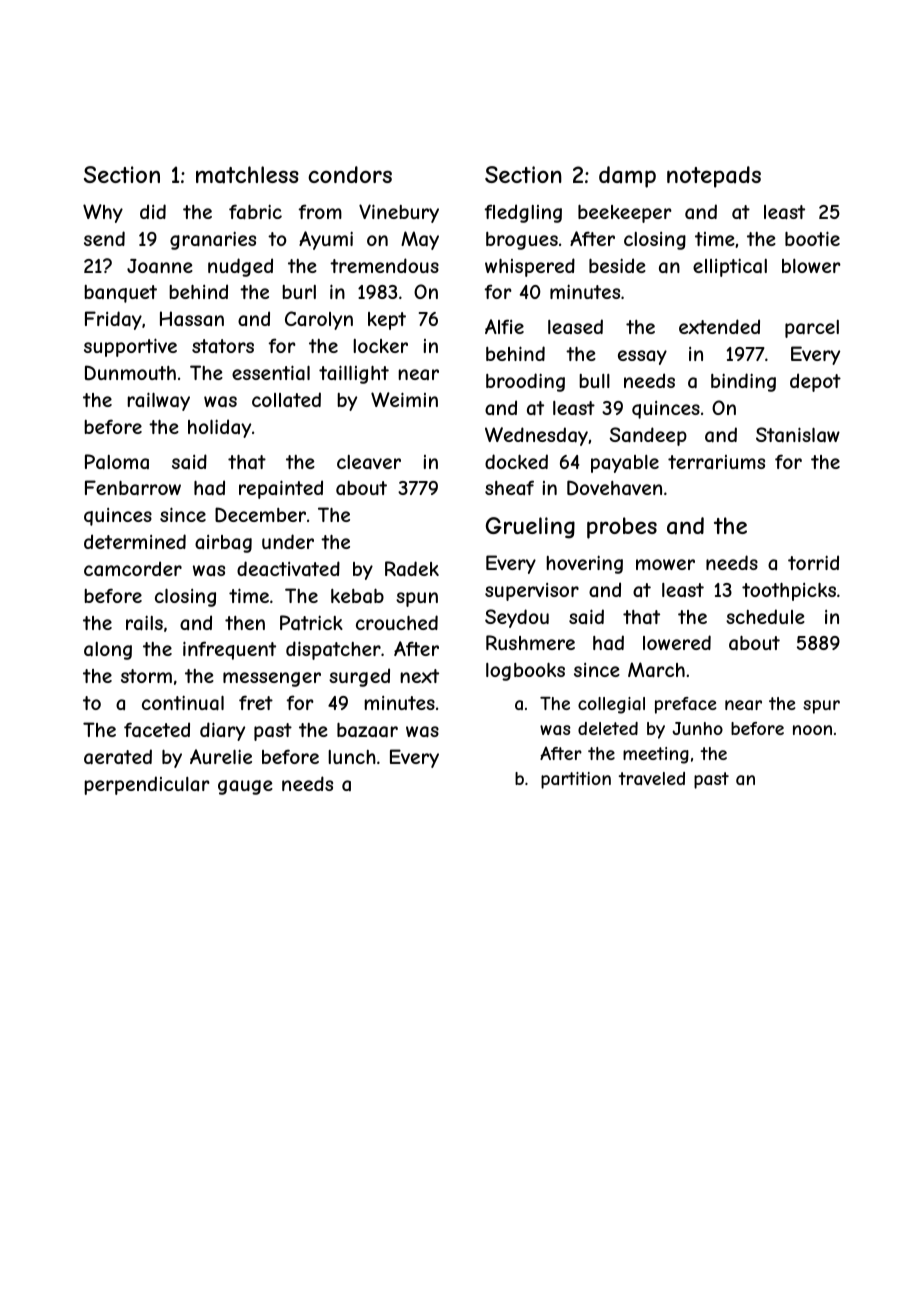 This image has width=924, height=1311. Describe the element at coordinates (147, 785) in the image. I see `perpendicular` at that location.
